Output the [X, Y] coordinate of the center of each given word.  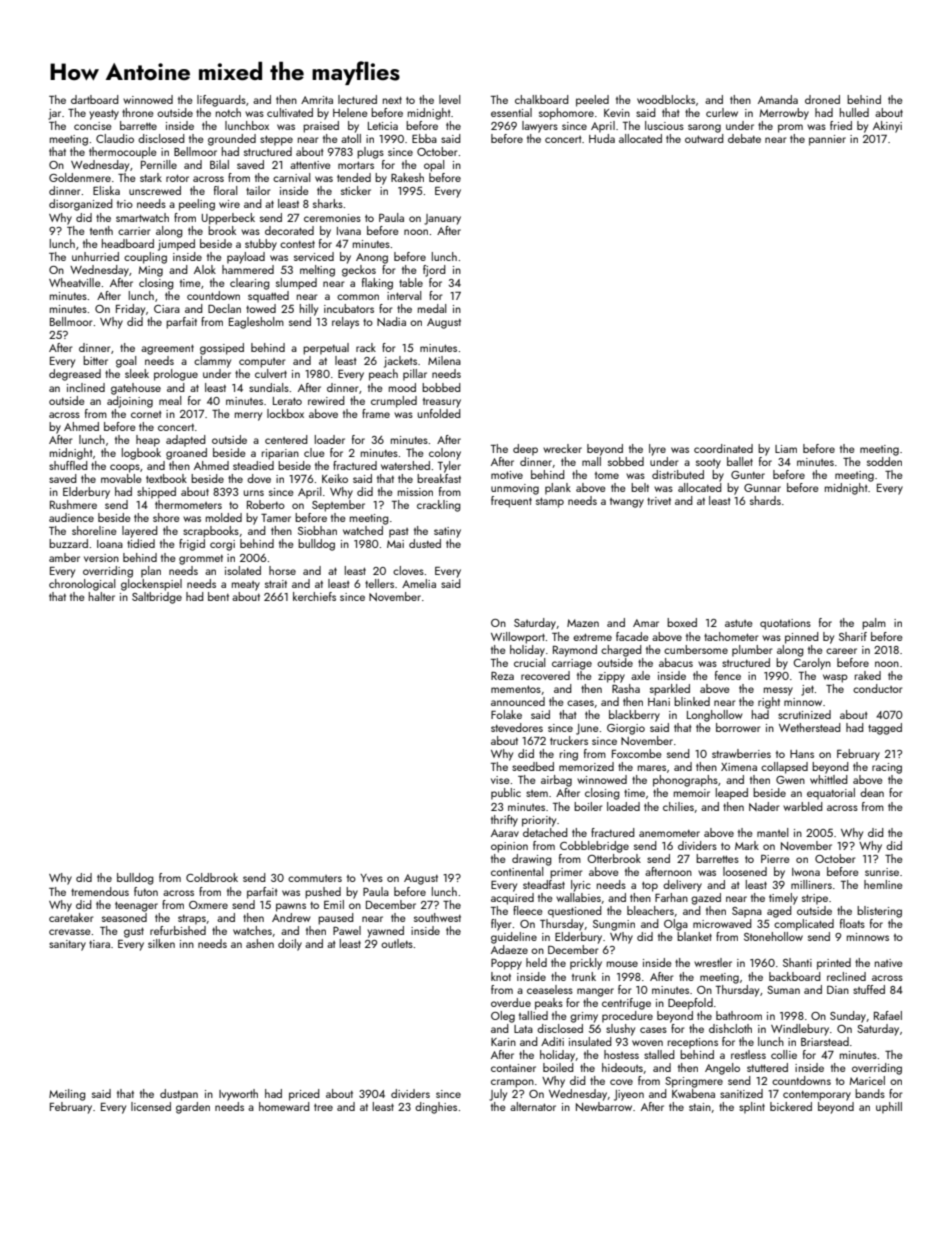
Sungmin [614, 925]
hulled [854, 112]
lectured [357, 99]
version [101, 558]
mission [415, 492]
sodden [884, 461]
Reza [502, 676]
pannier [827, 140]
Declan [224, 308]
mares [652, 768]
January [442, 219]
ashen [260, 943]
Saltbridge [157, 598]
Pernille [159, 164]
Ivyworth [238, 1095]
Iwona [806, 872]
